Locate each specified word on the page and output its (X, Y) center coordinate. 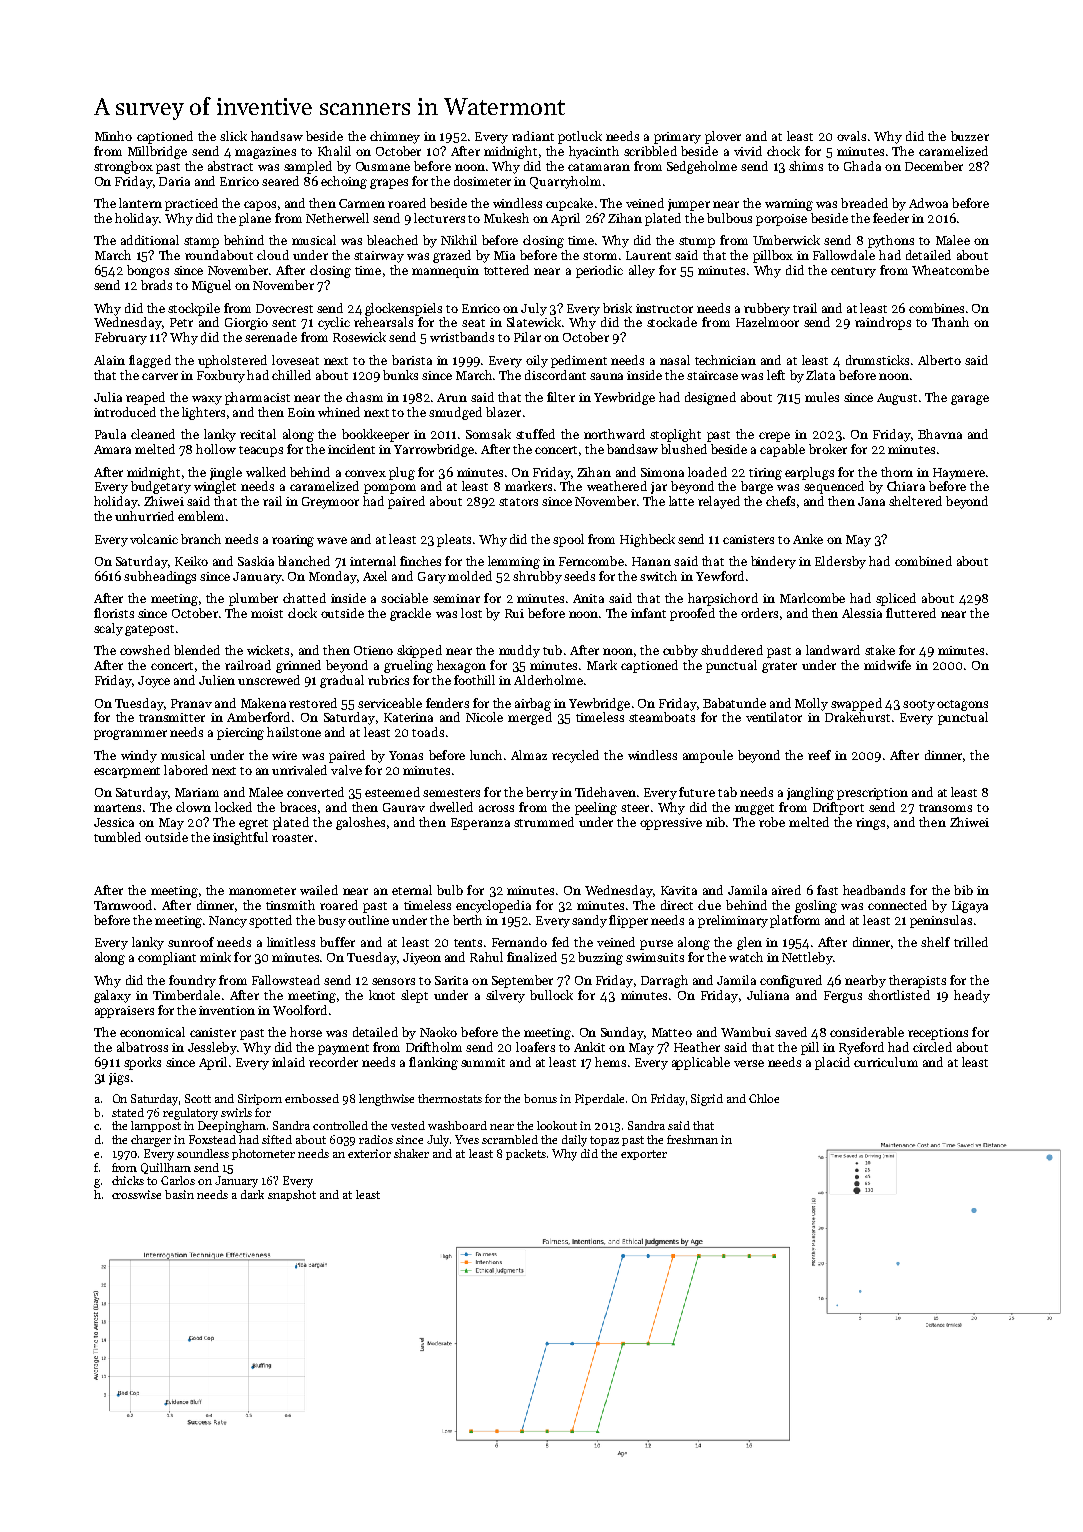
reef (819, 755)
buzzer (970, 136)
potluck (580, 137)
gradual (342, 681)
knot (382, 995)
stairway (379, 257)
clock (302, 613)
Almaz (529, 755)
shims (806, 166)
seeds (579, 576)
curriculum (886, 1062)
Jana (871, 501)
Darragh (664, 981)
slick (233, 136)
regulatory (190, 1114)
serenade (271, 337)
